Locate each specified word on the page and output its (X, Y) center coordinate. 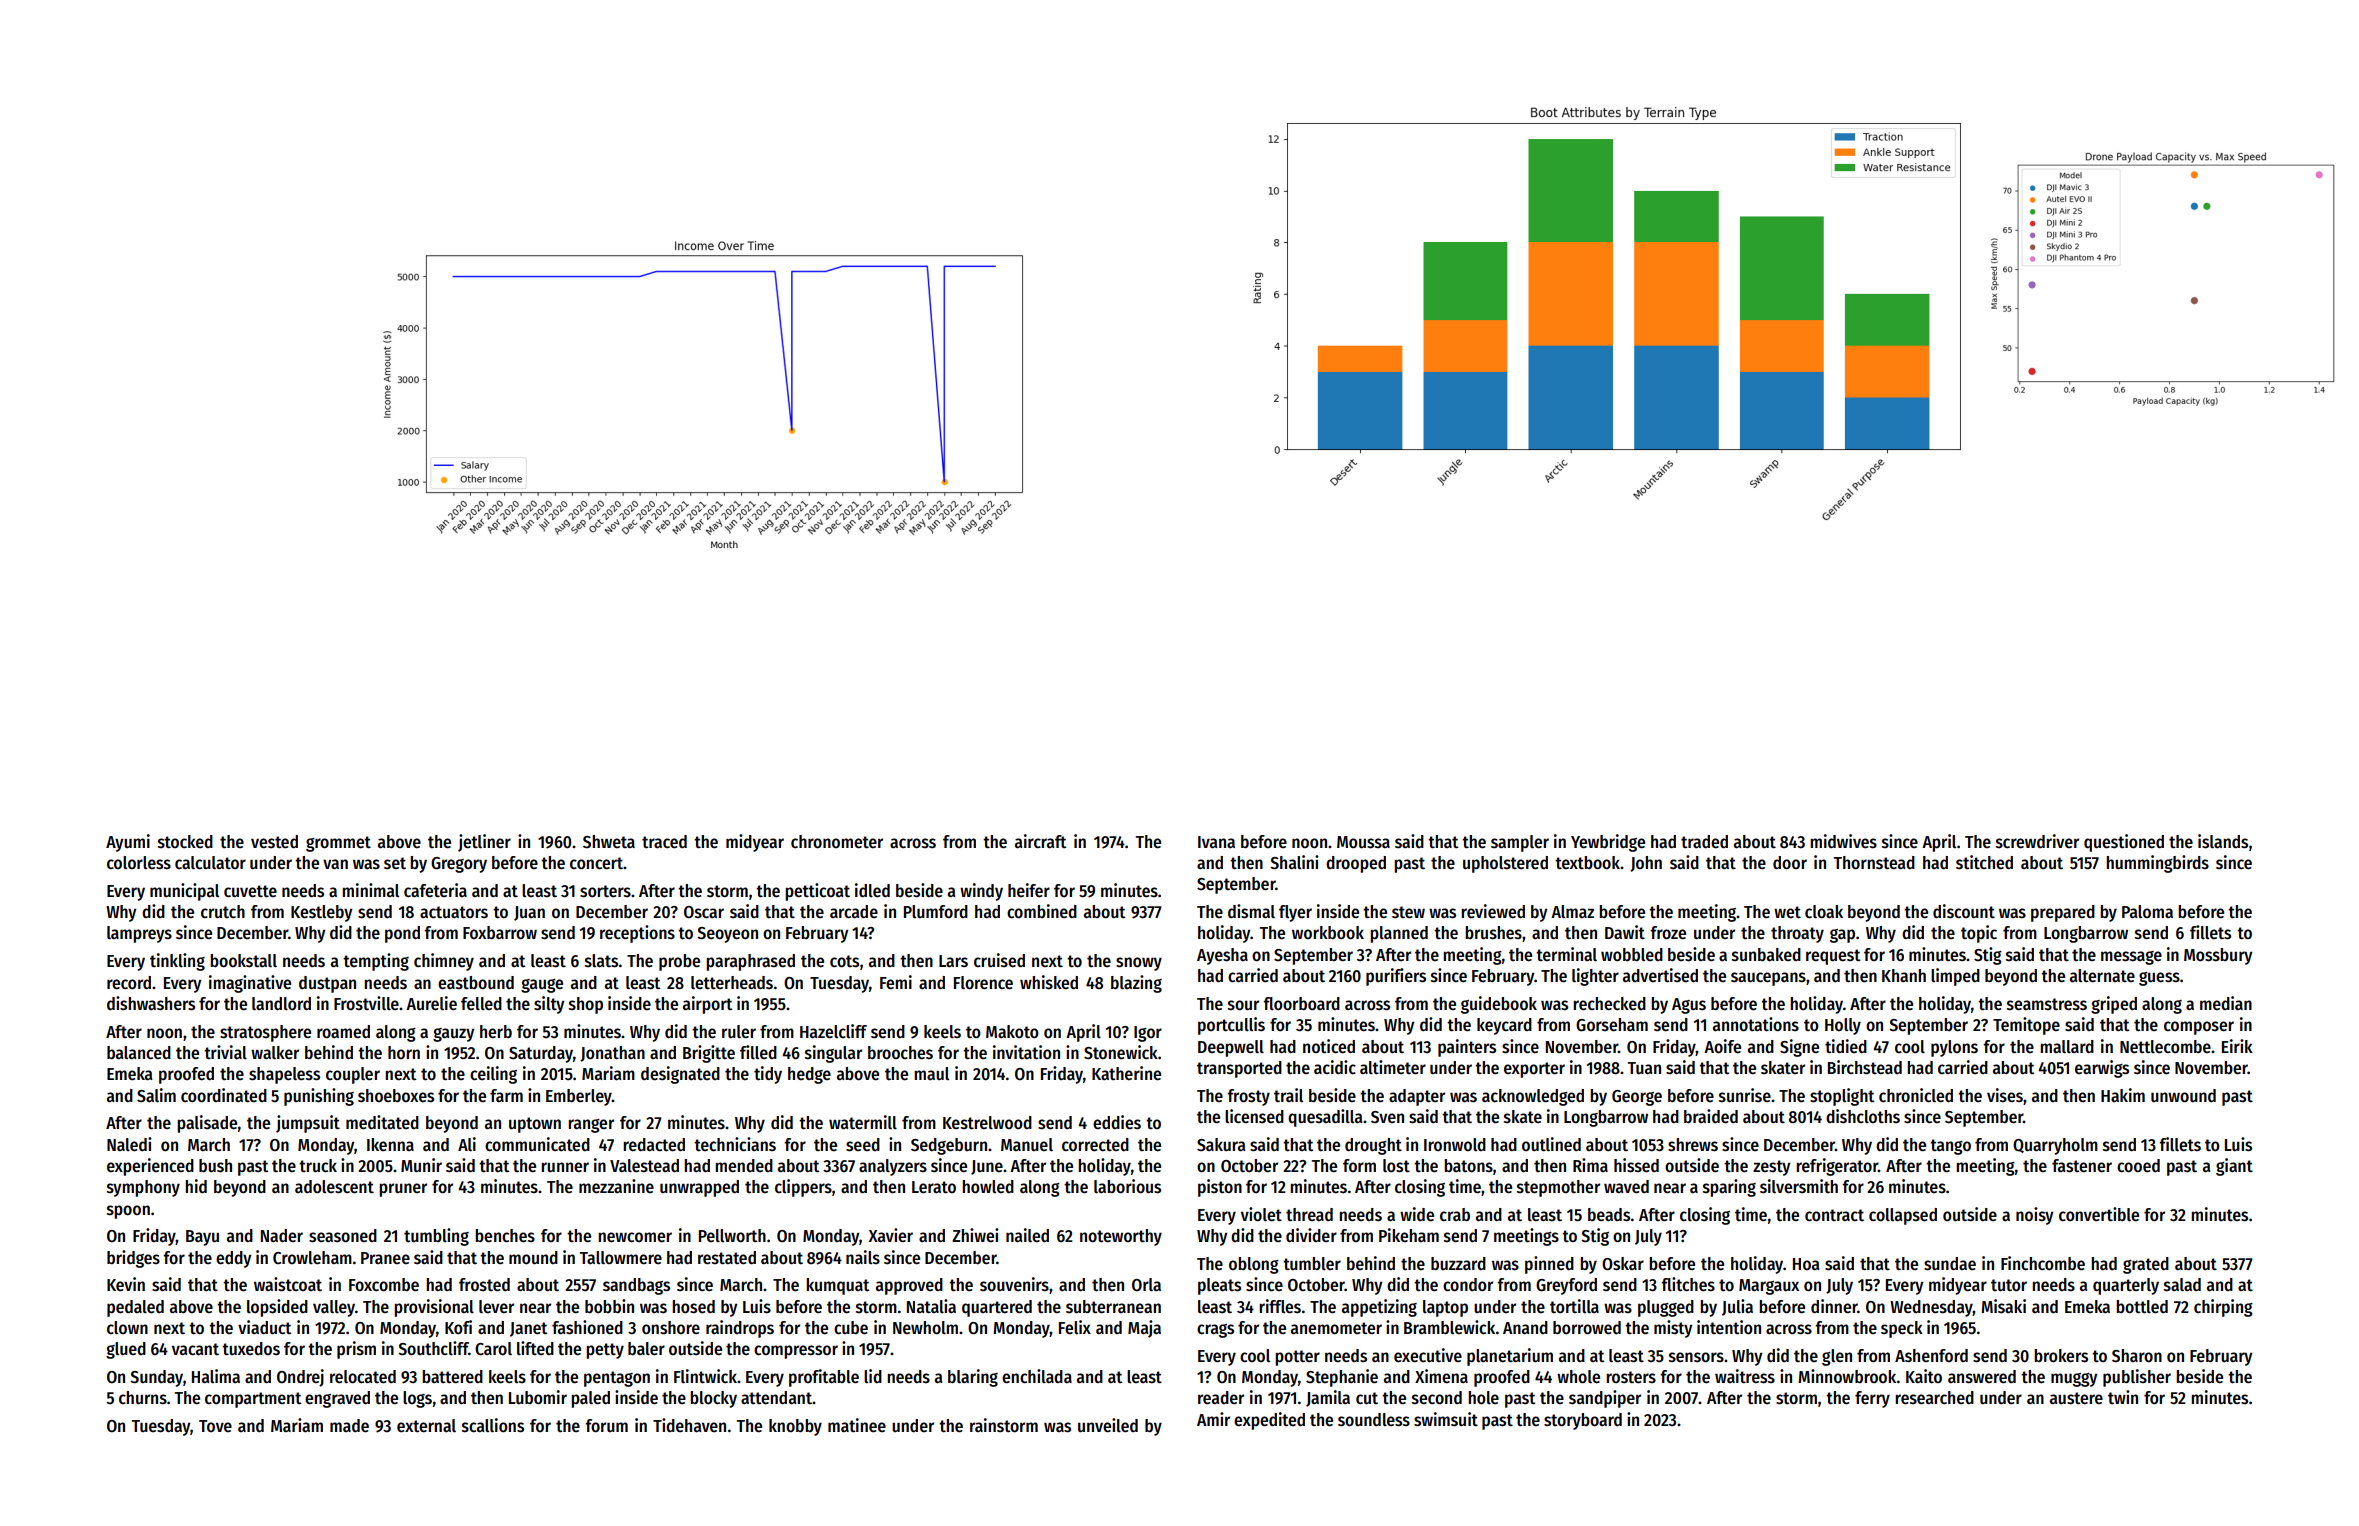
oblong (1254, 1265)
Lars (953, 961)
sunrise (1745, 1095)
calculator (210, 863)
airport (707, 1005)
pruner (403, 1190)
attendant (776, 1398)
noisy (2034, 1216)
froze (1668, 933)
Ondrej (300, 1378)
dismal (1251, 911)
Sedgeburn (949, 1146)
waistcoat (288, 1284)
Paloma (2147, 912)
